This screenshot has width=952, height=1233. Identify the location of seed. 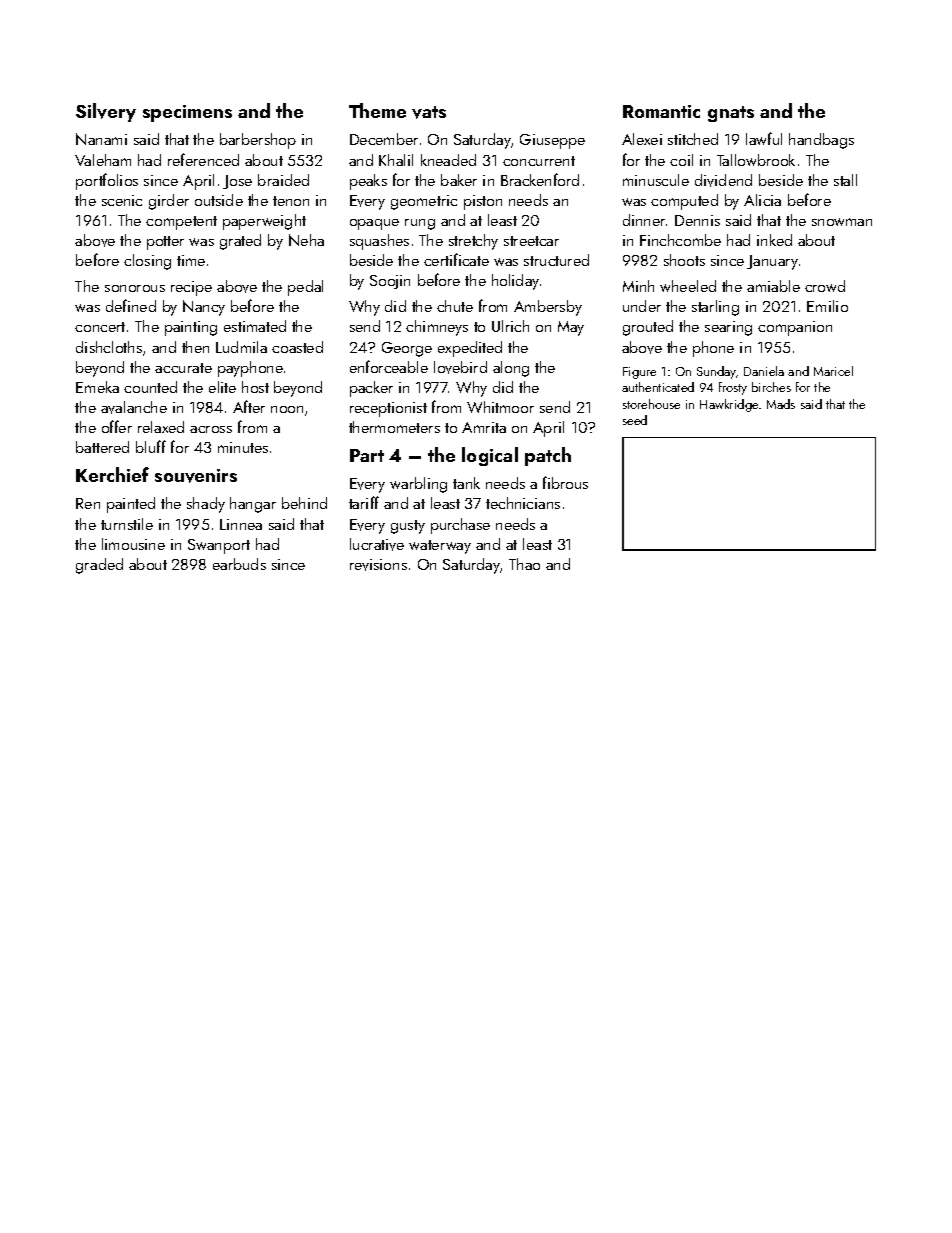
(635, 420).
